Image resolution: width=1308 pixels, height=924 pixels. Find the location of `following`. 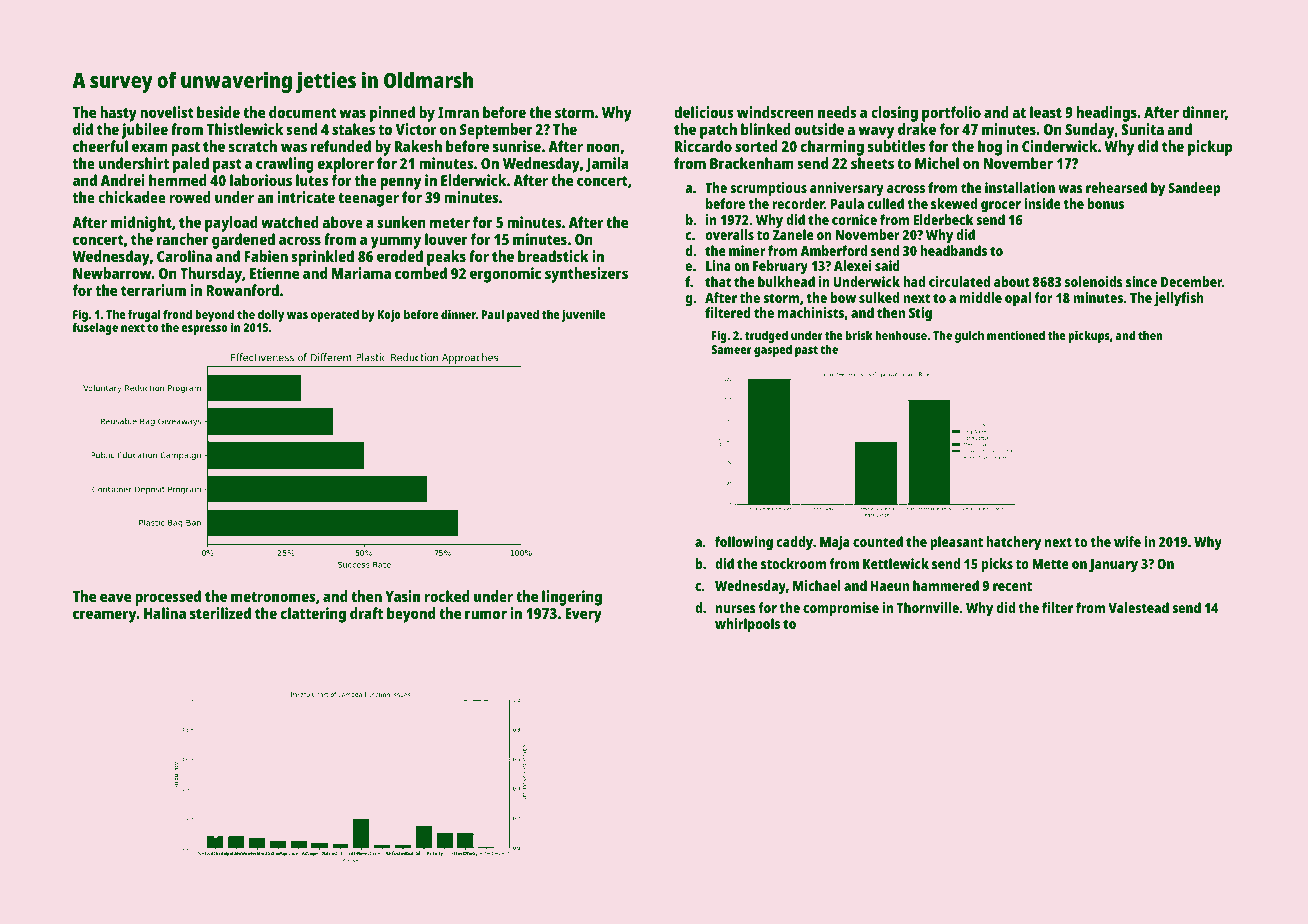

following is located at coordinates (744, 543).
